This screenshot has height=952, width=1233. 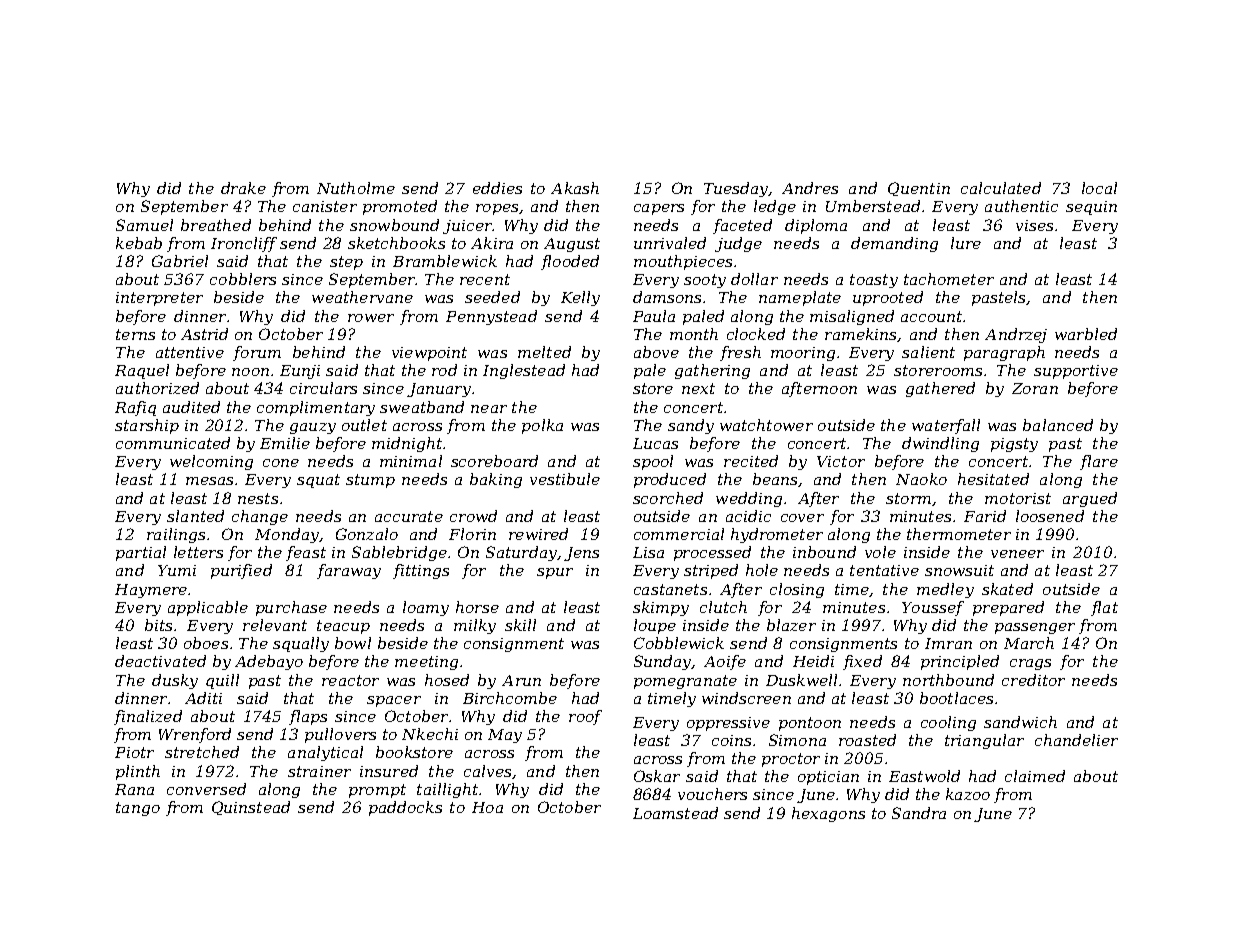 What do you see at coordinates (243, 188) in the screenshot?
I see `drake` at bounding box center [243, 188].
